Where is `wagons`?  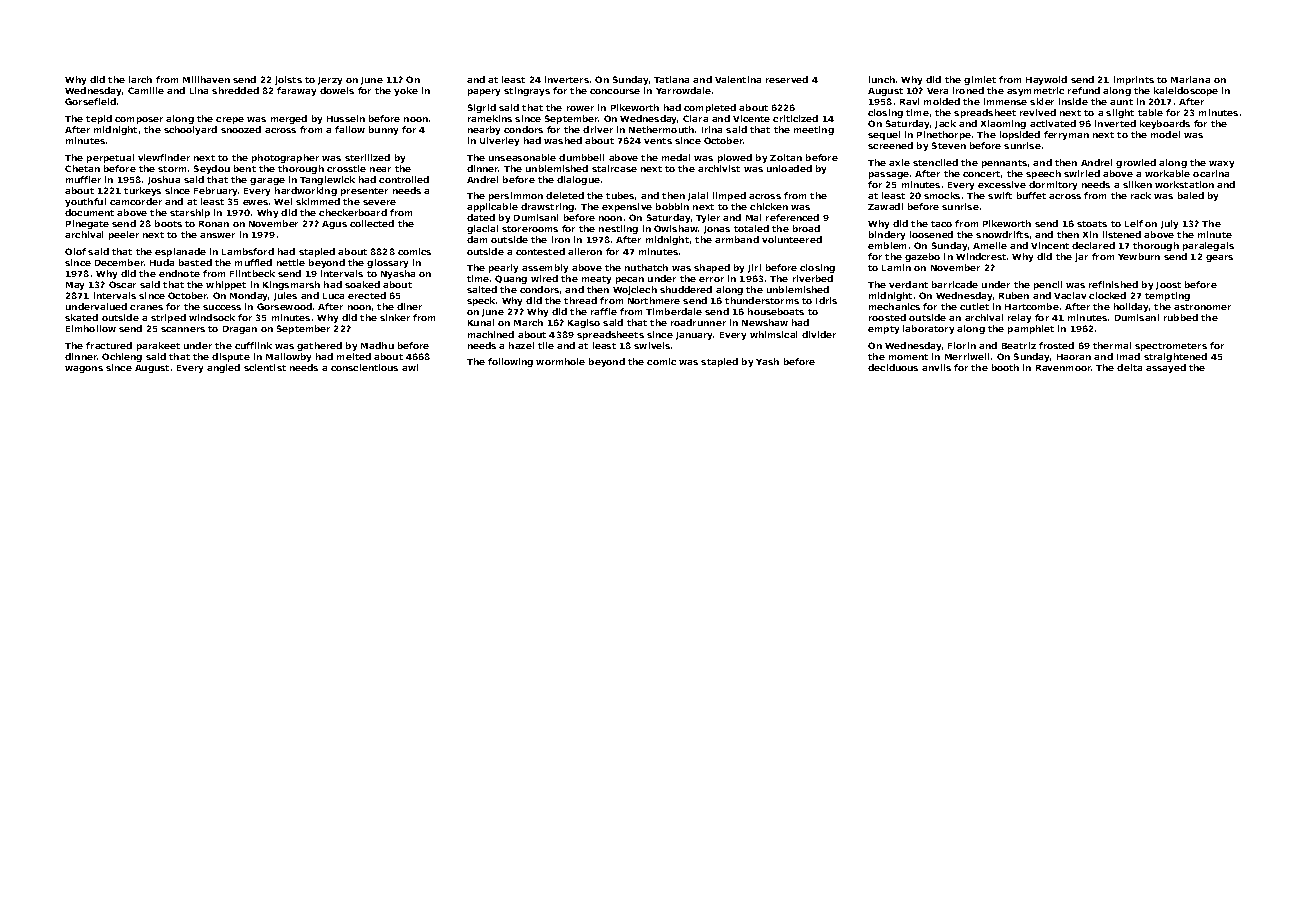 wagons is located at coordinates (84, 369).
